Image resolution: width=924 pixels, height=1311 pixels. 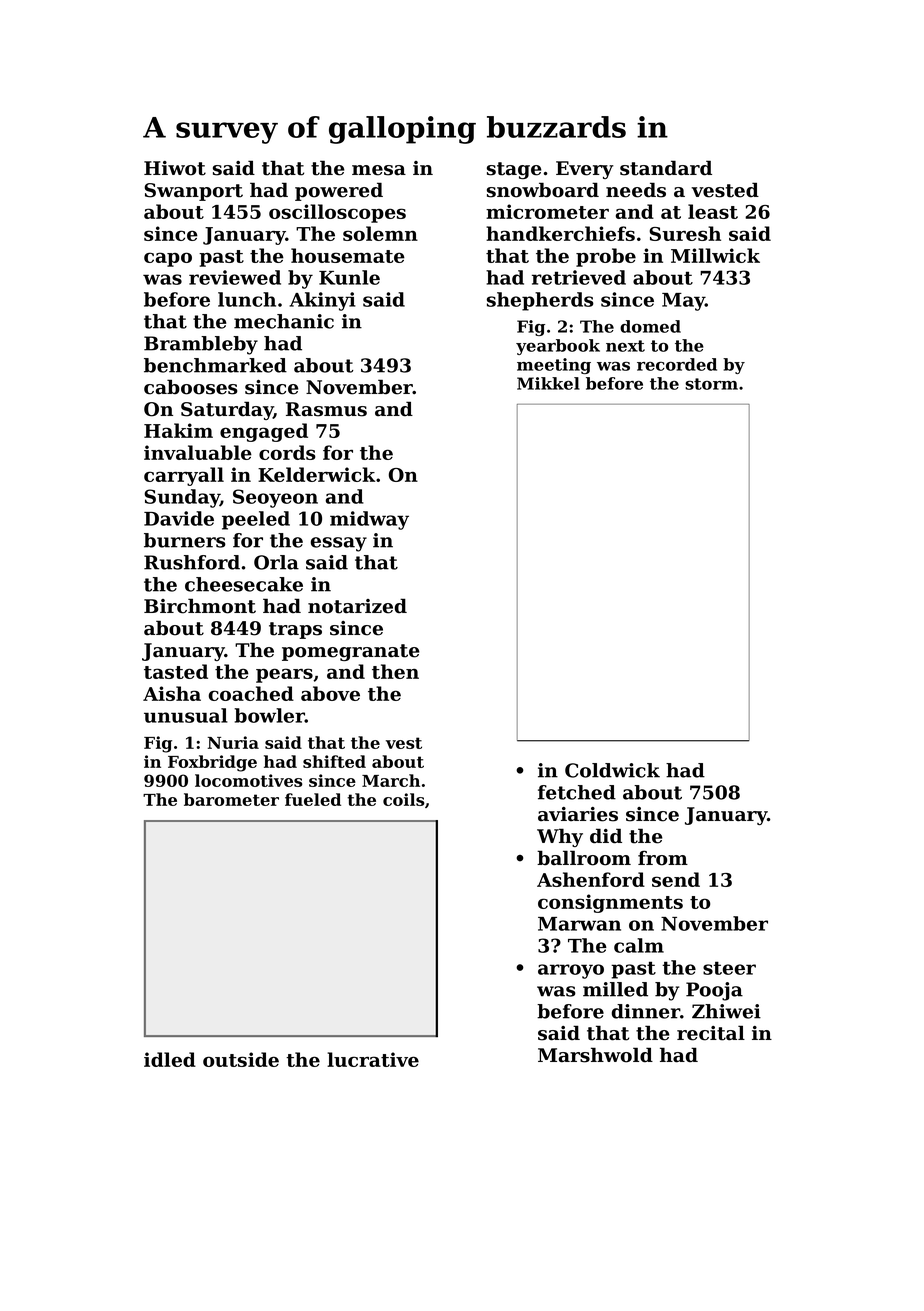 I want to click on reviewed, so click(x=235, y=277).
